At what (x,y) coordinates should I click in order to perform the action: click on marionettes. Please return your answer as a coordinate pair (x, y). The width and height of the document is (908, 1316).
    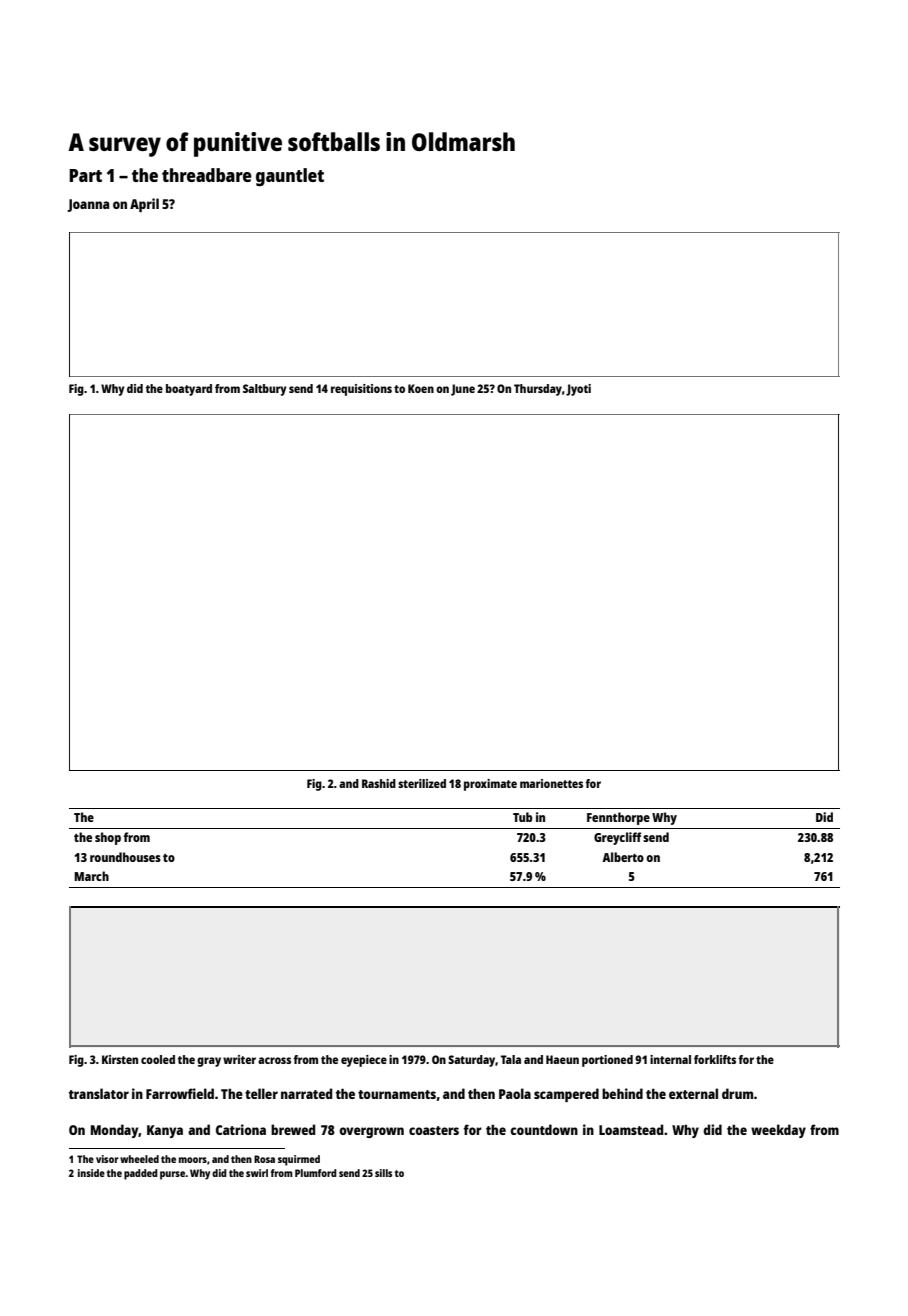
    Looking at the image, I should click on (551, 783).
